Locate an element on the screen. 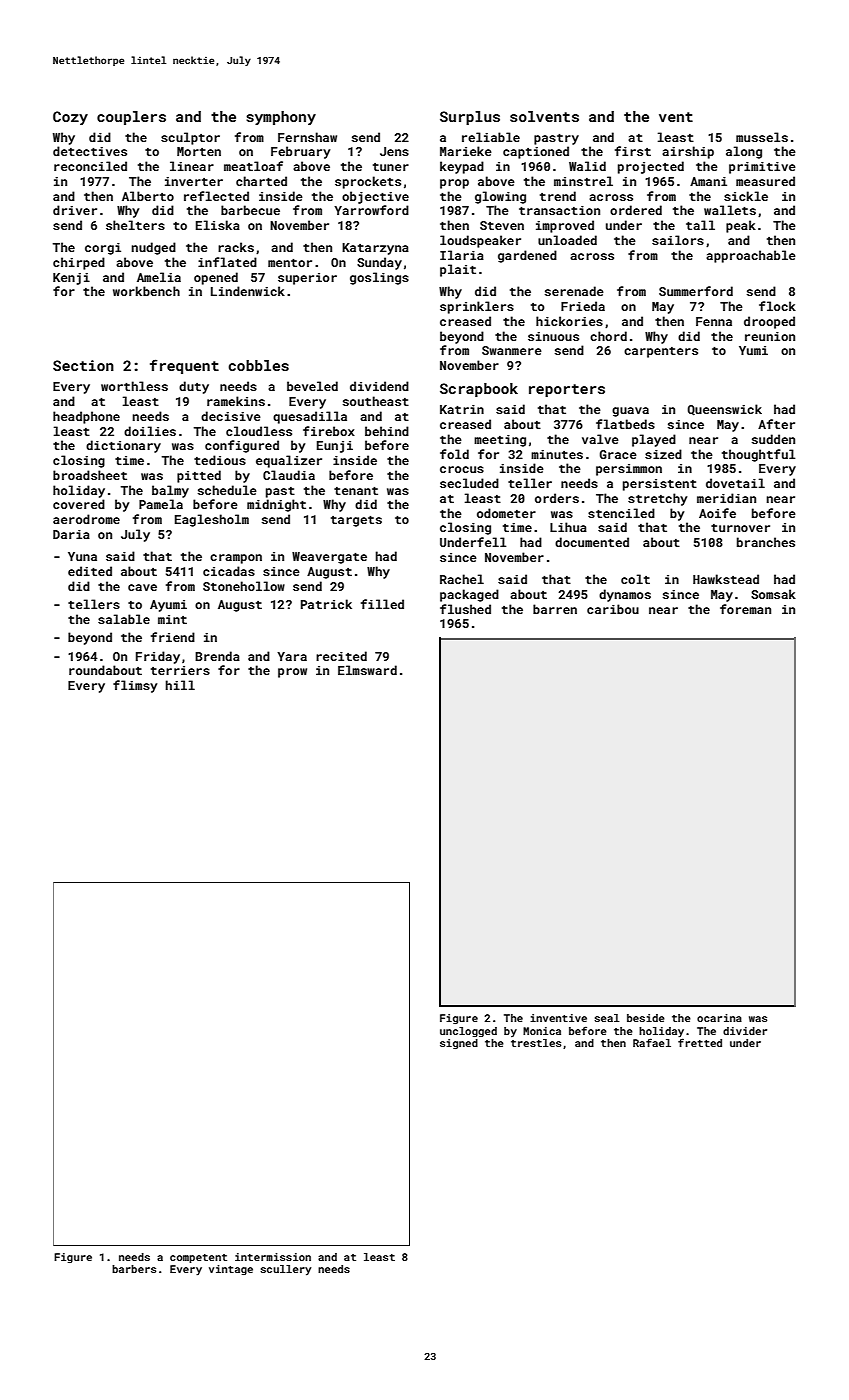 This screenshot has height=1400, width=849. fretted is located at coordinates (700, 1042).
